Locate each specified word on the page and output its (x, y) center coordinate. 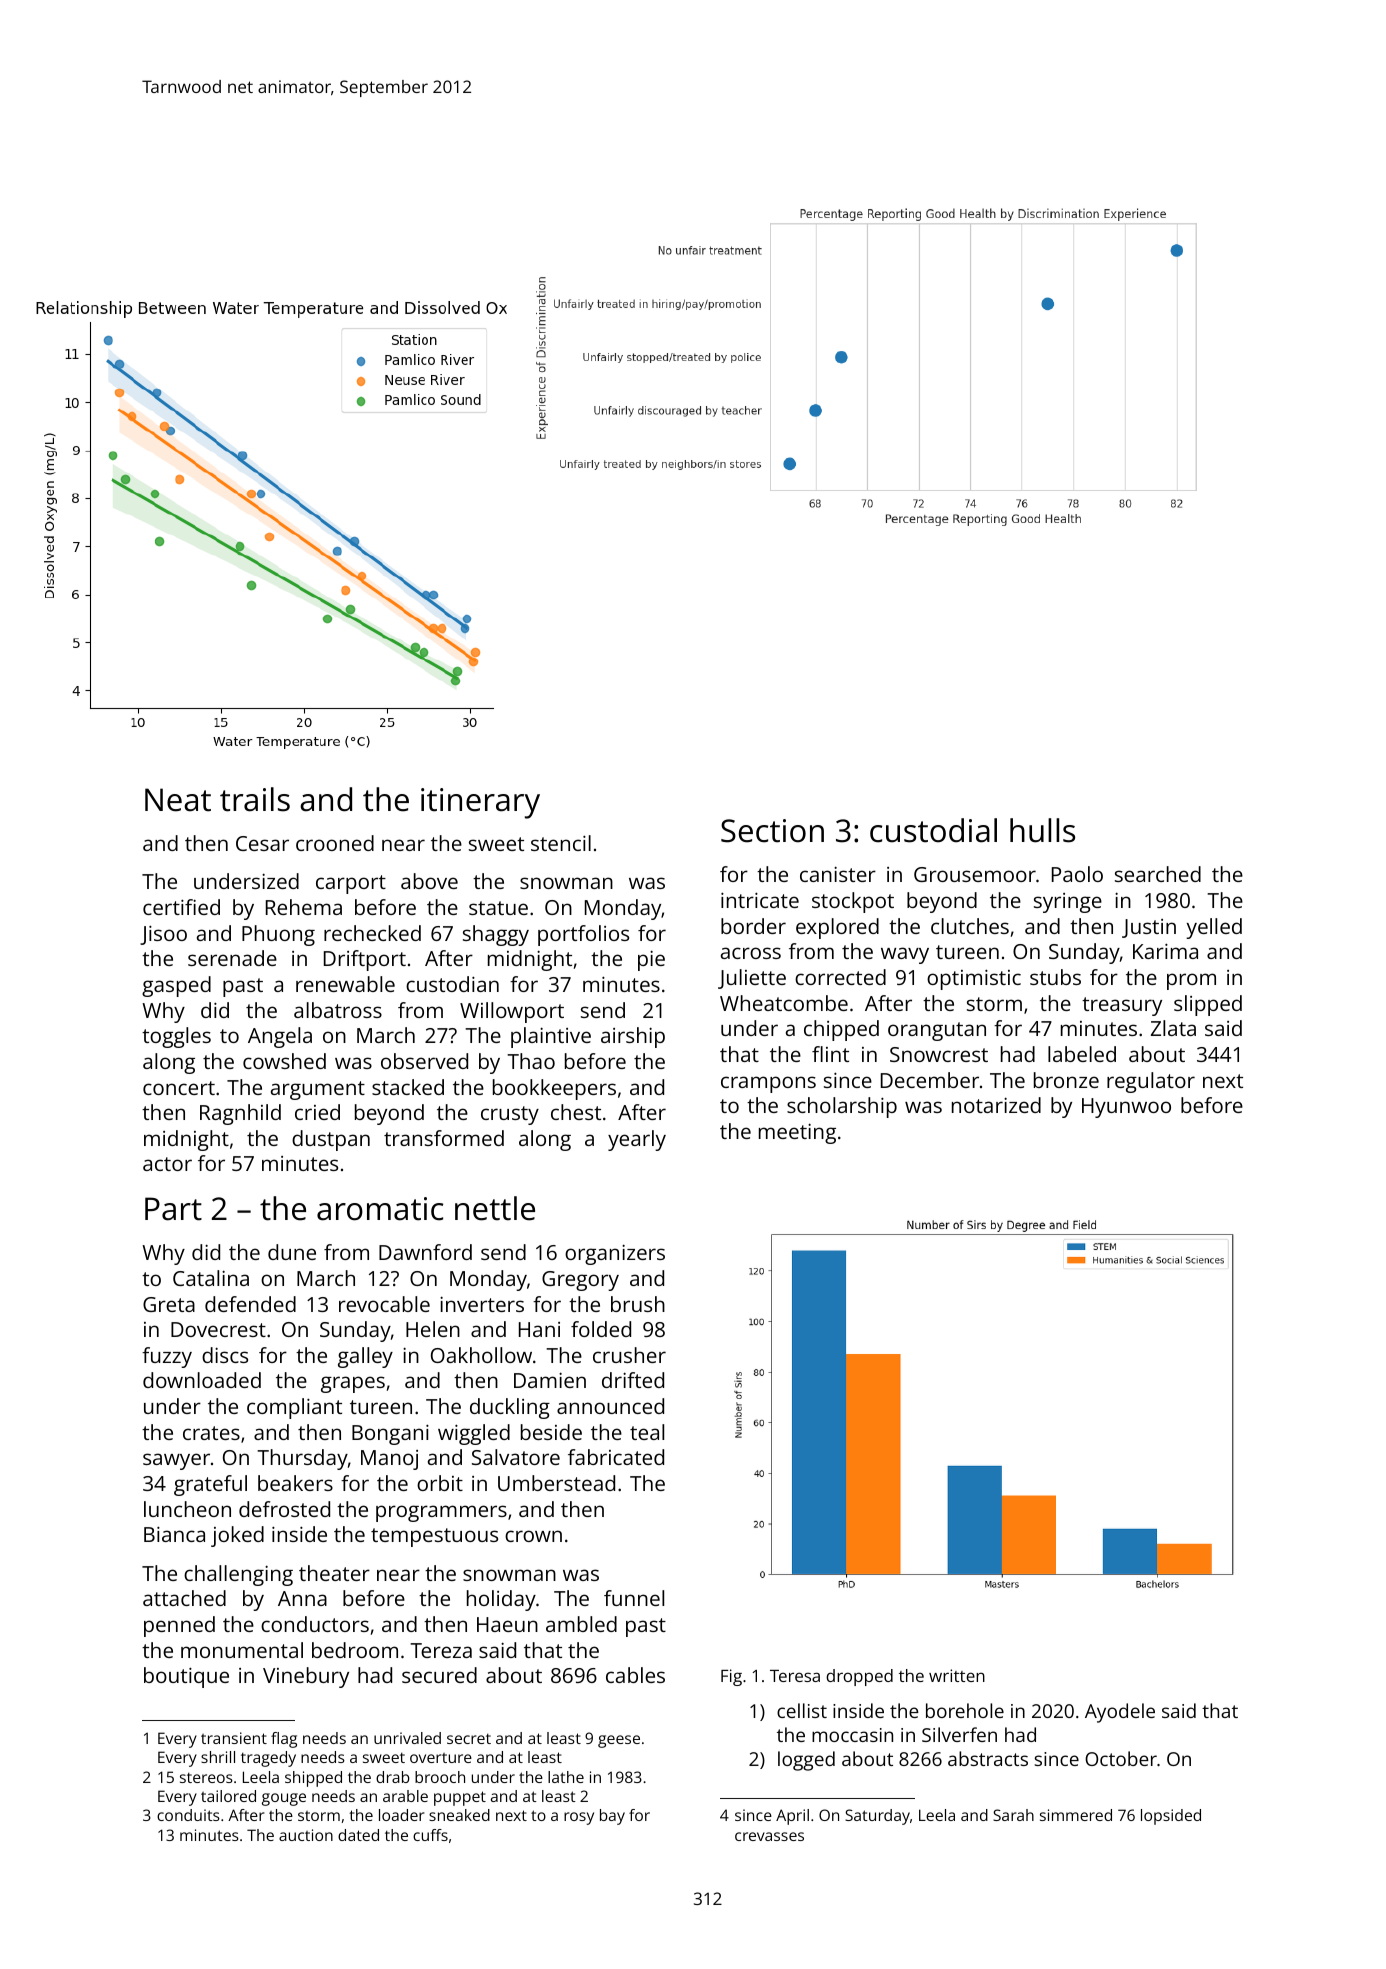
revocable (384, 1304)
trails (255, 799)
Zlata (1173, 1028)
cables (635, 1675)
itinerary (480, 803)
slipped (1208, 1005)
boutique (186, 1677)
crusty (510, 1115)
